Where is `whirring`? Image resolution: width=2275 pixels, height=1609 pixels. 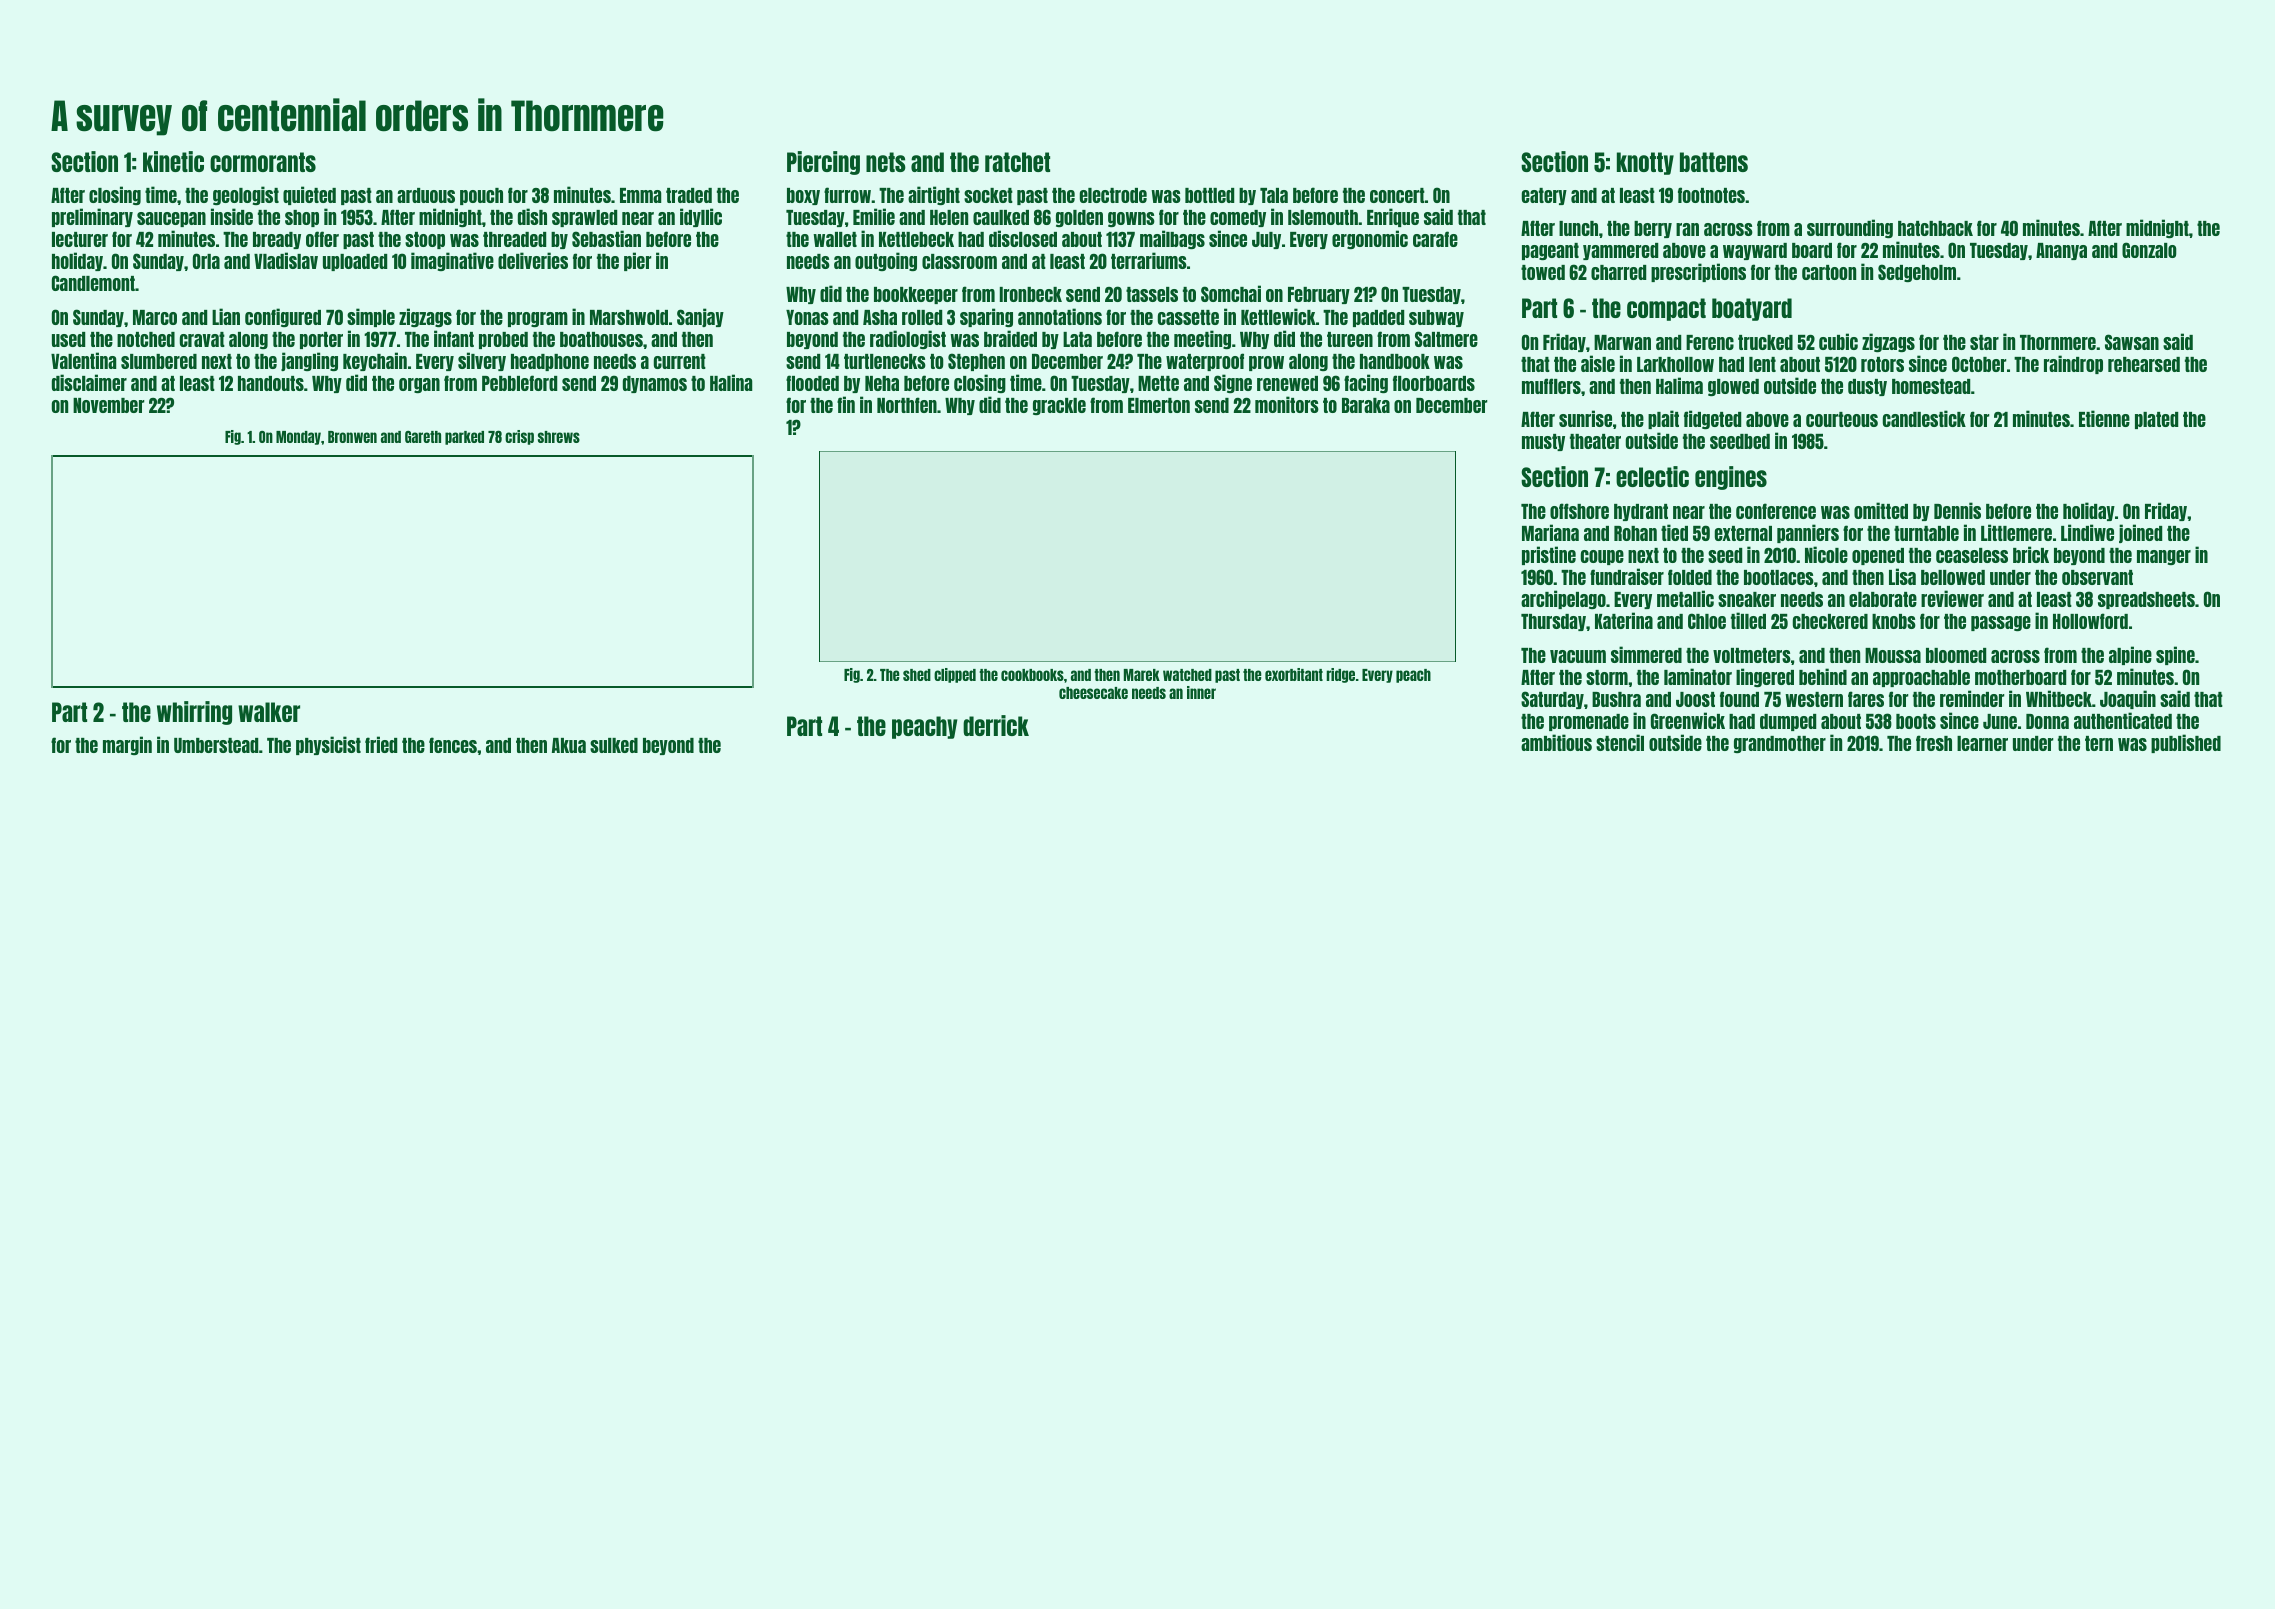
whirring is located at coordinates (194, 713).
